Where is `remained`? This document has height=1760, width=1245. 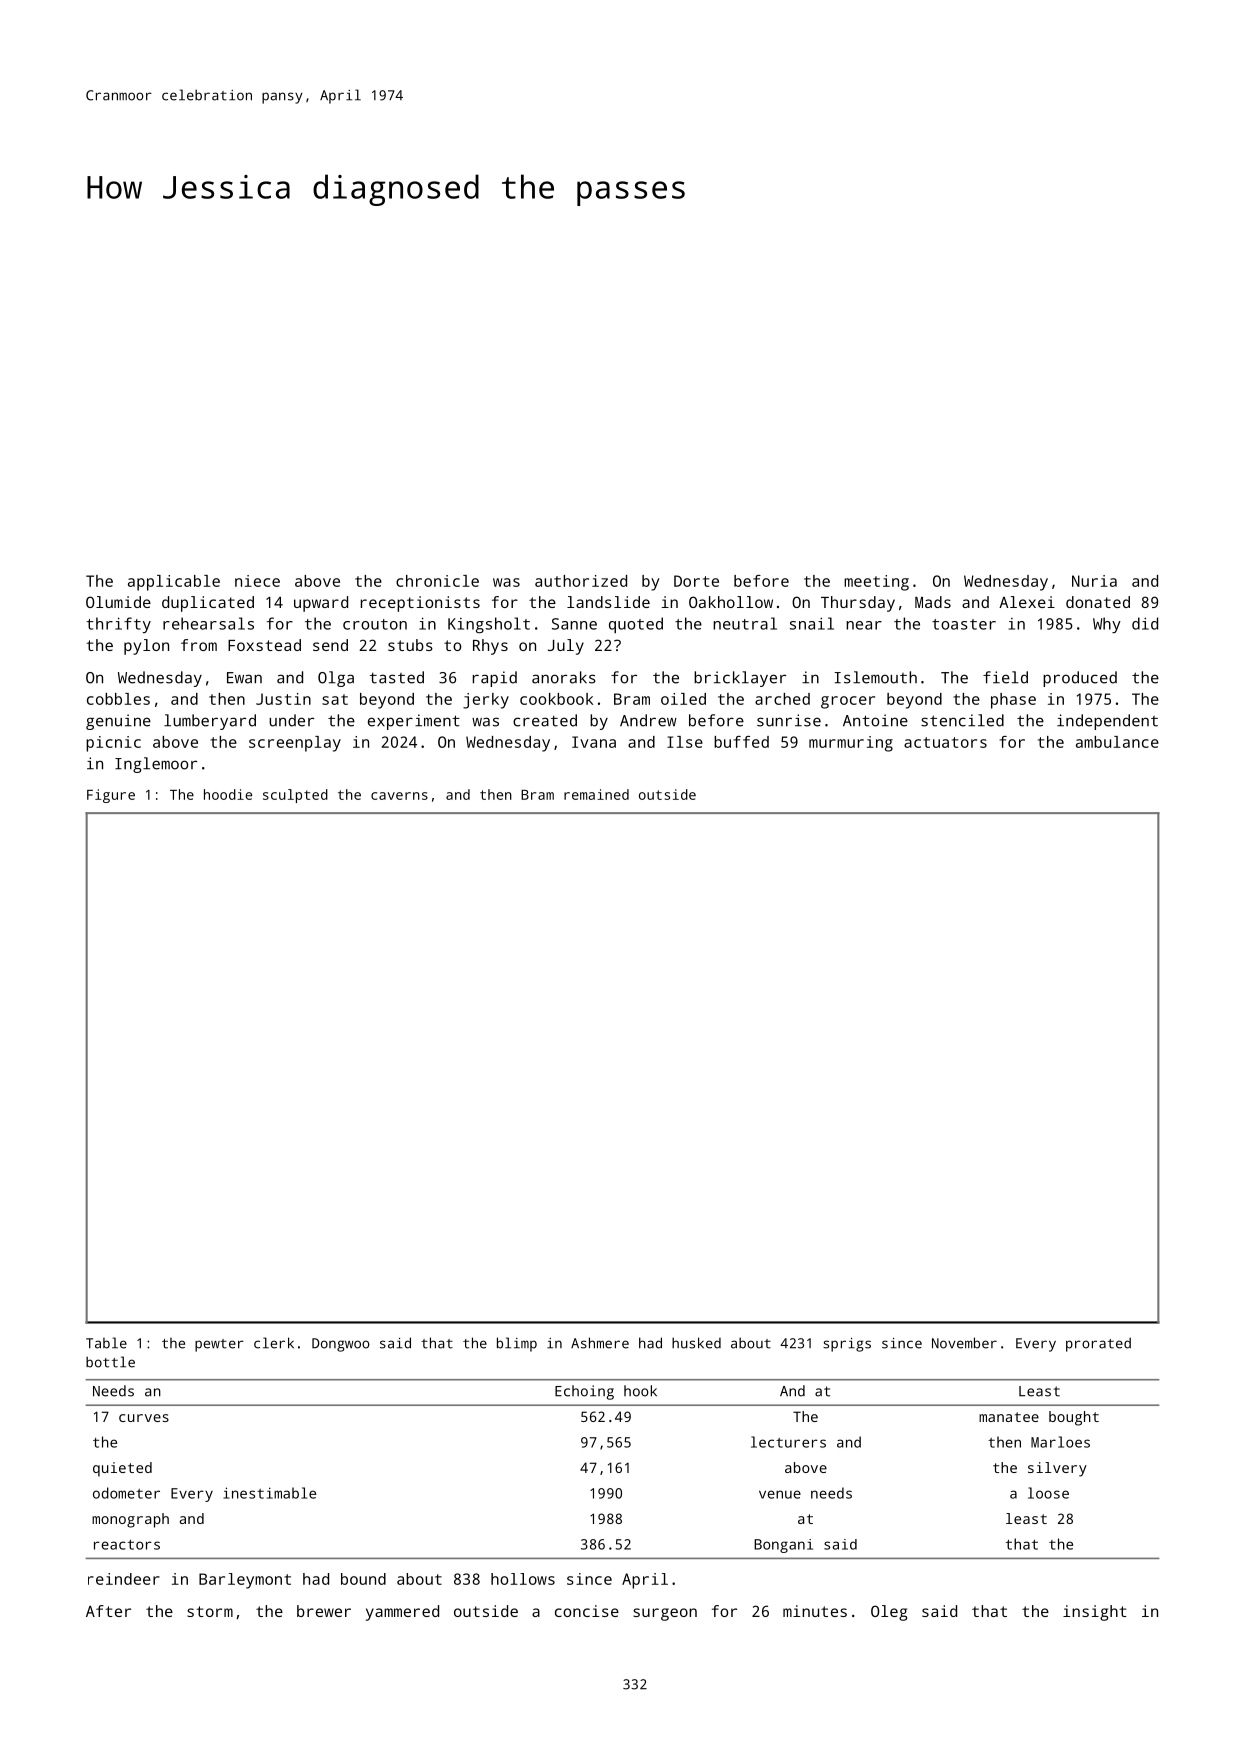 remained is located at coordinates (596, 794).
